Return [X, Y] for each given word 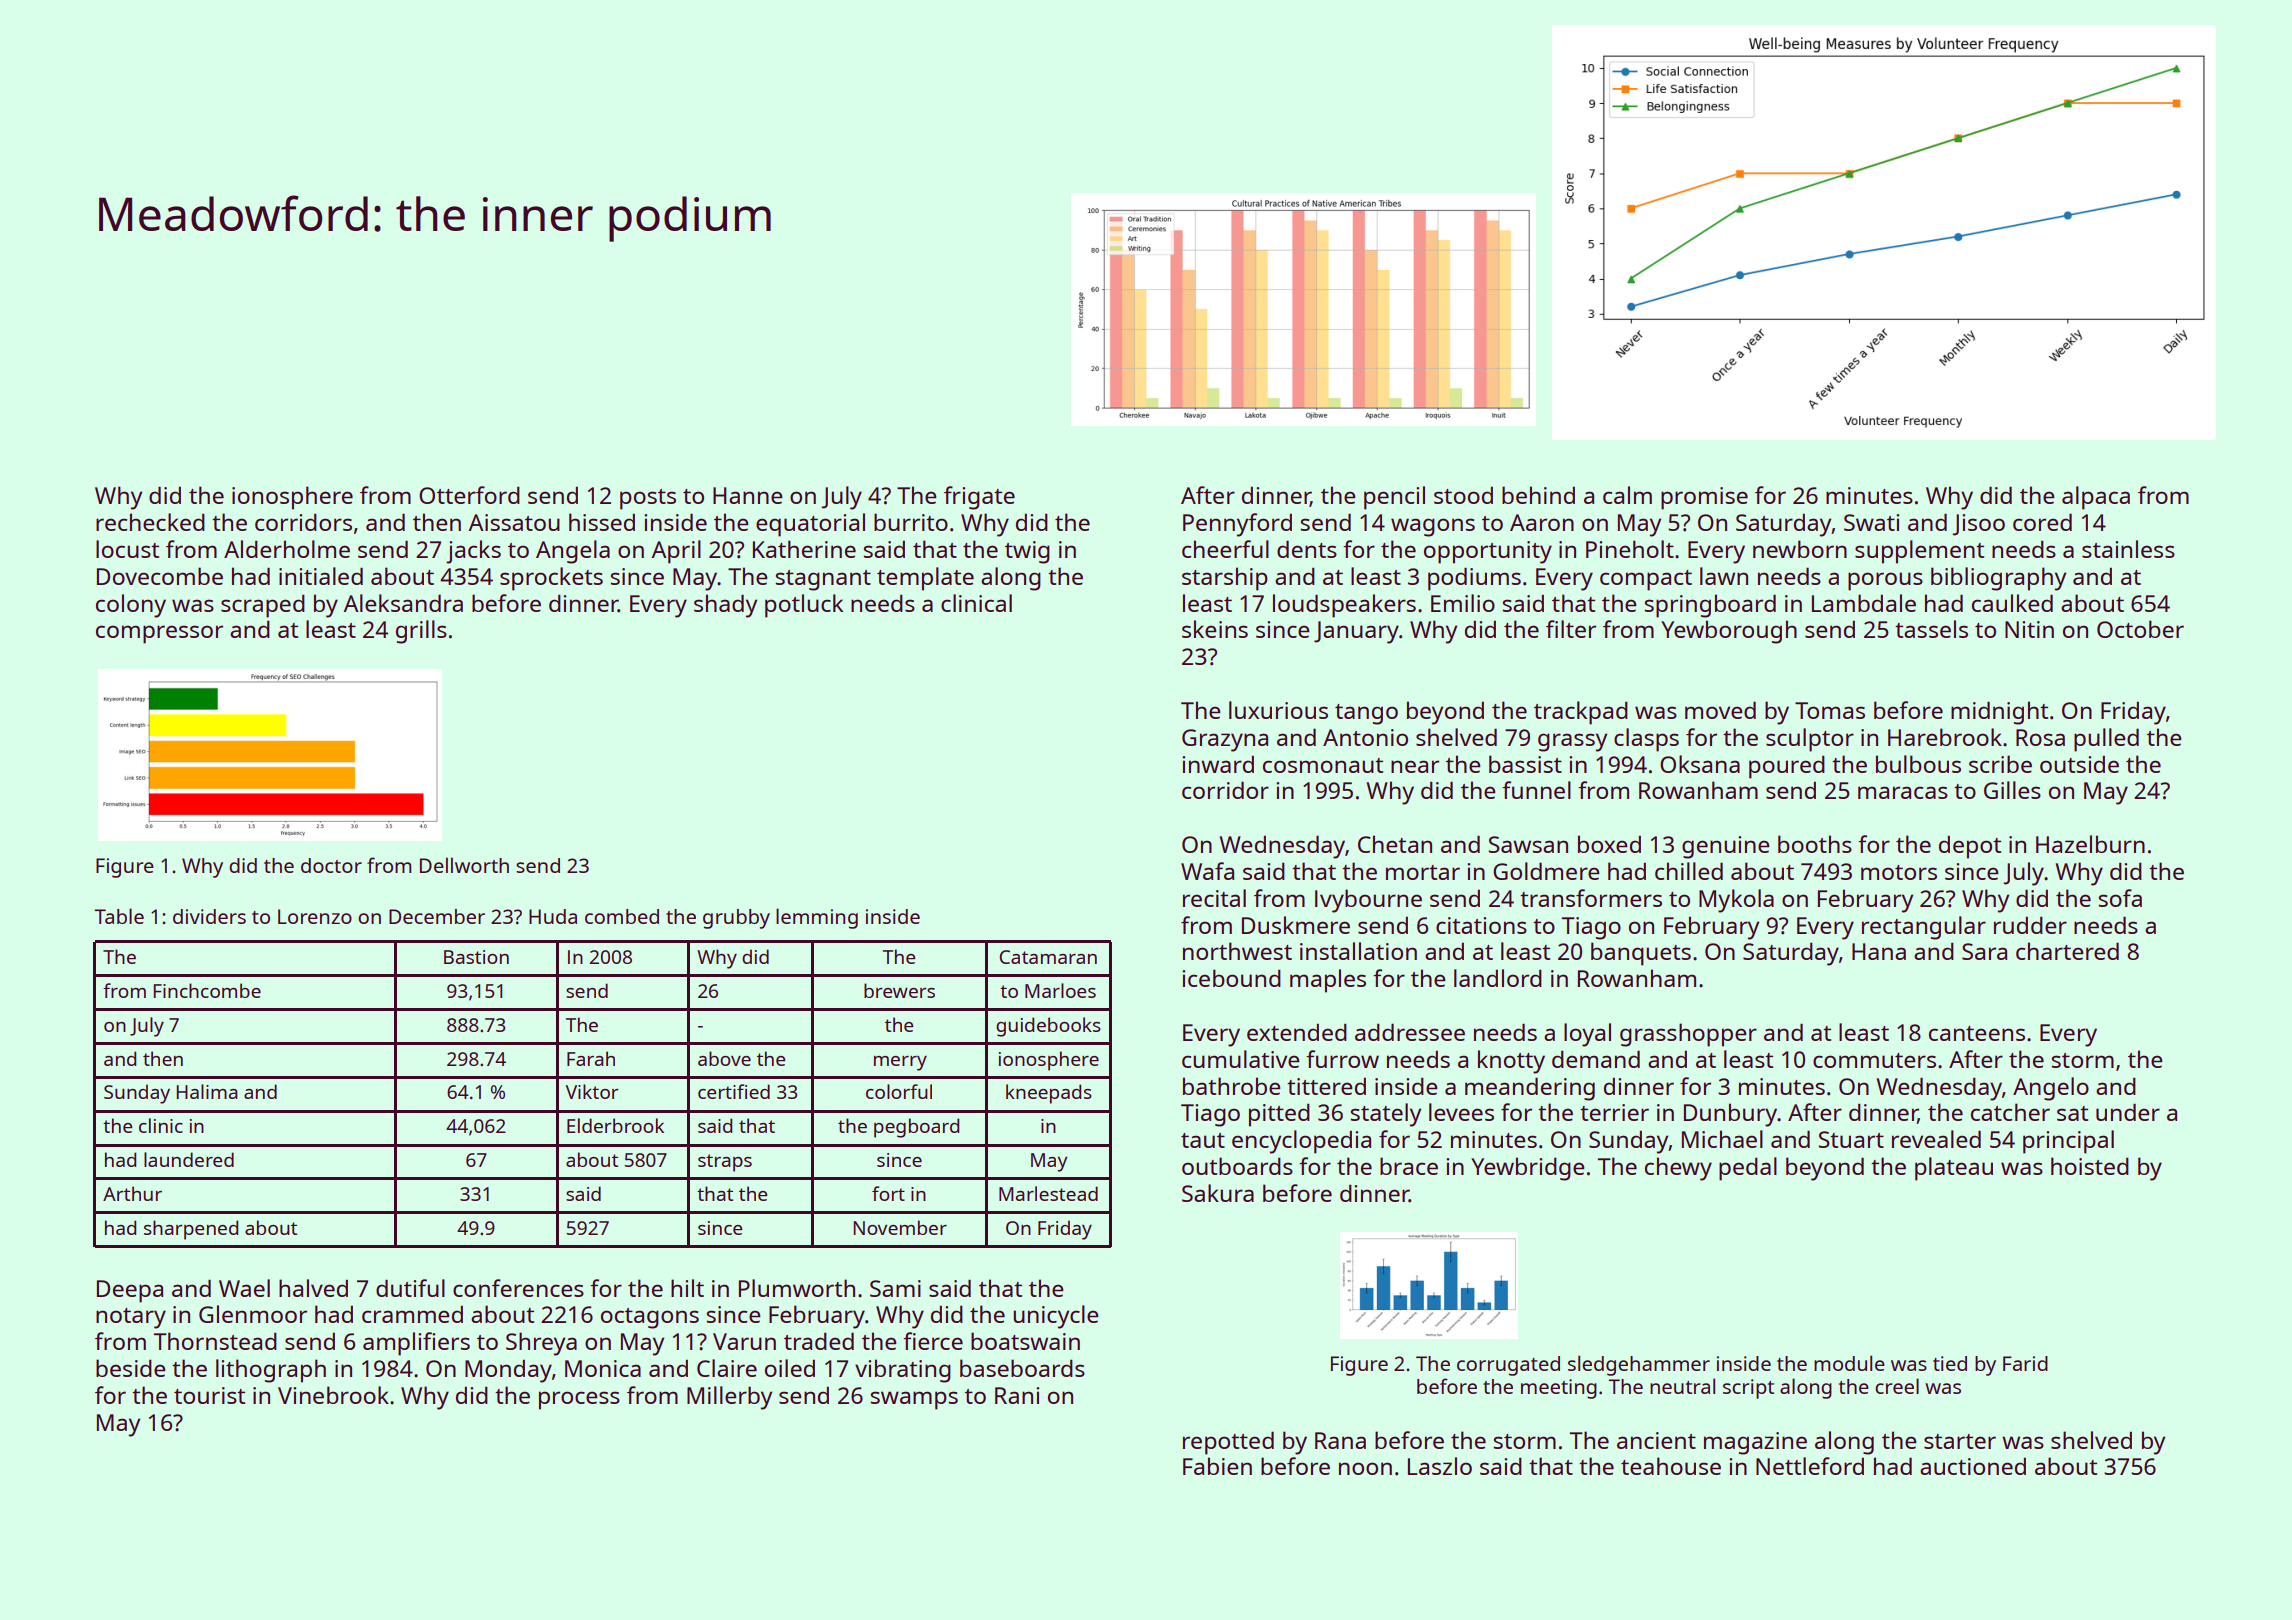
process [579, 1400]
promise [1704, 498]
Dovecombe [160, 576]
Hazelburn [2090, 844]
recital [1214, 898]
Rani [1017, 1395]
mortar [1423, 872]
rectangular [1924, 928]
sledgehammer [1639, 1365]
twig [1027, 552]
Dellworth [464, 865]
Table [119, 916]
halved [313, 1288]
